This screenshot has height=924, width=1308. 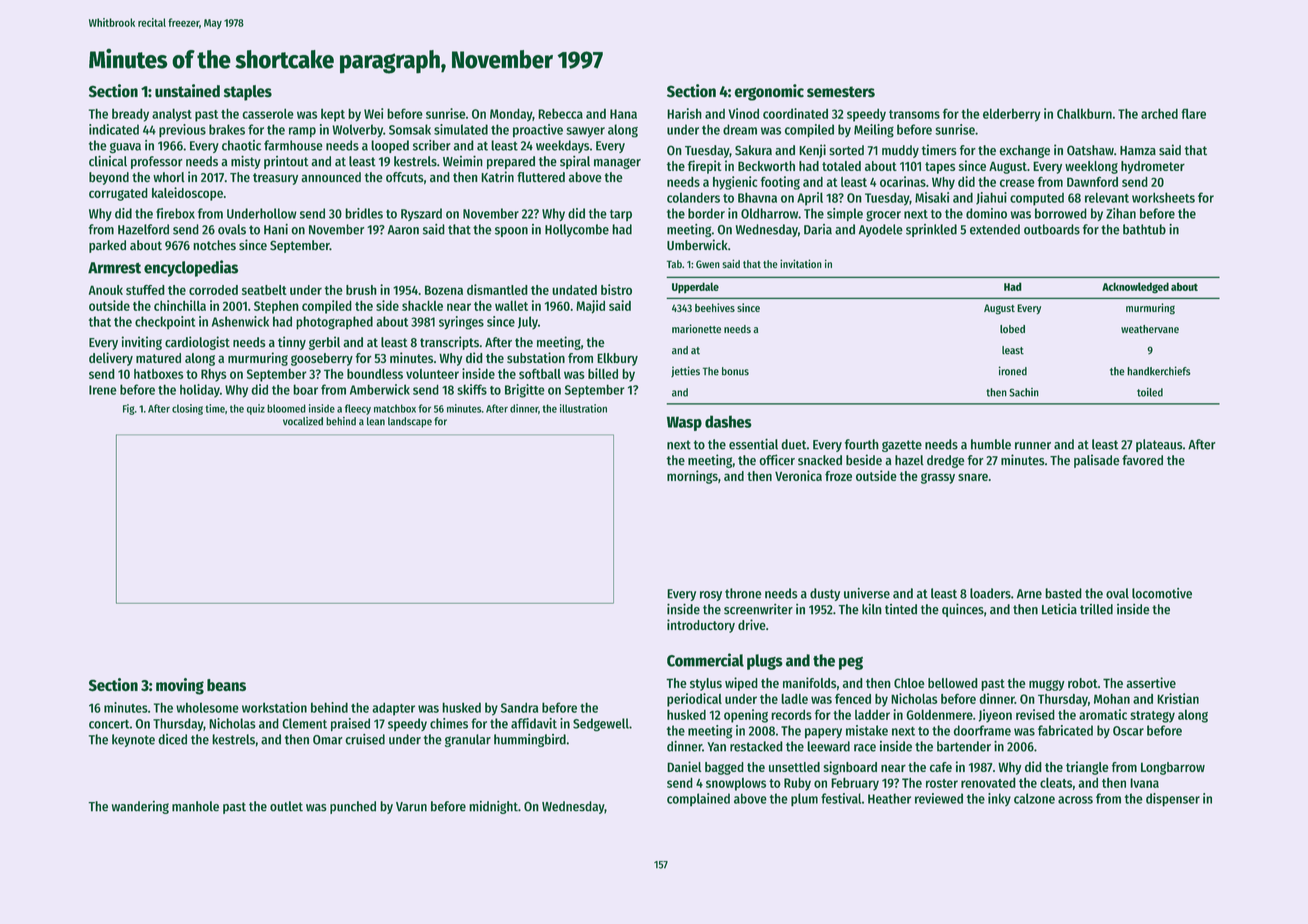 What do you see at coordinates (973, 477) in the screenshot?
I see `snare` at bounding box center [973, 477].
